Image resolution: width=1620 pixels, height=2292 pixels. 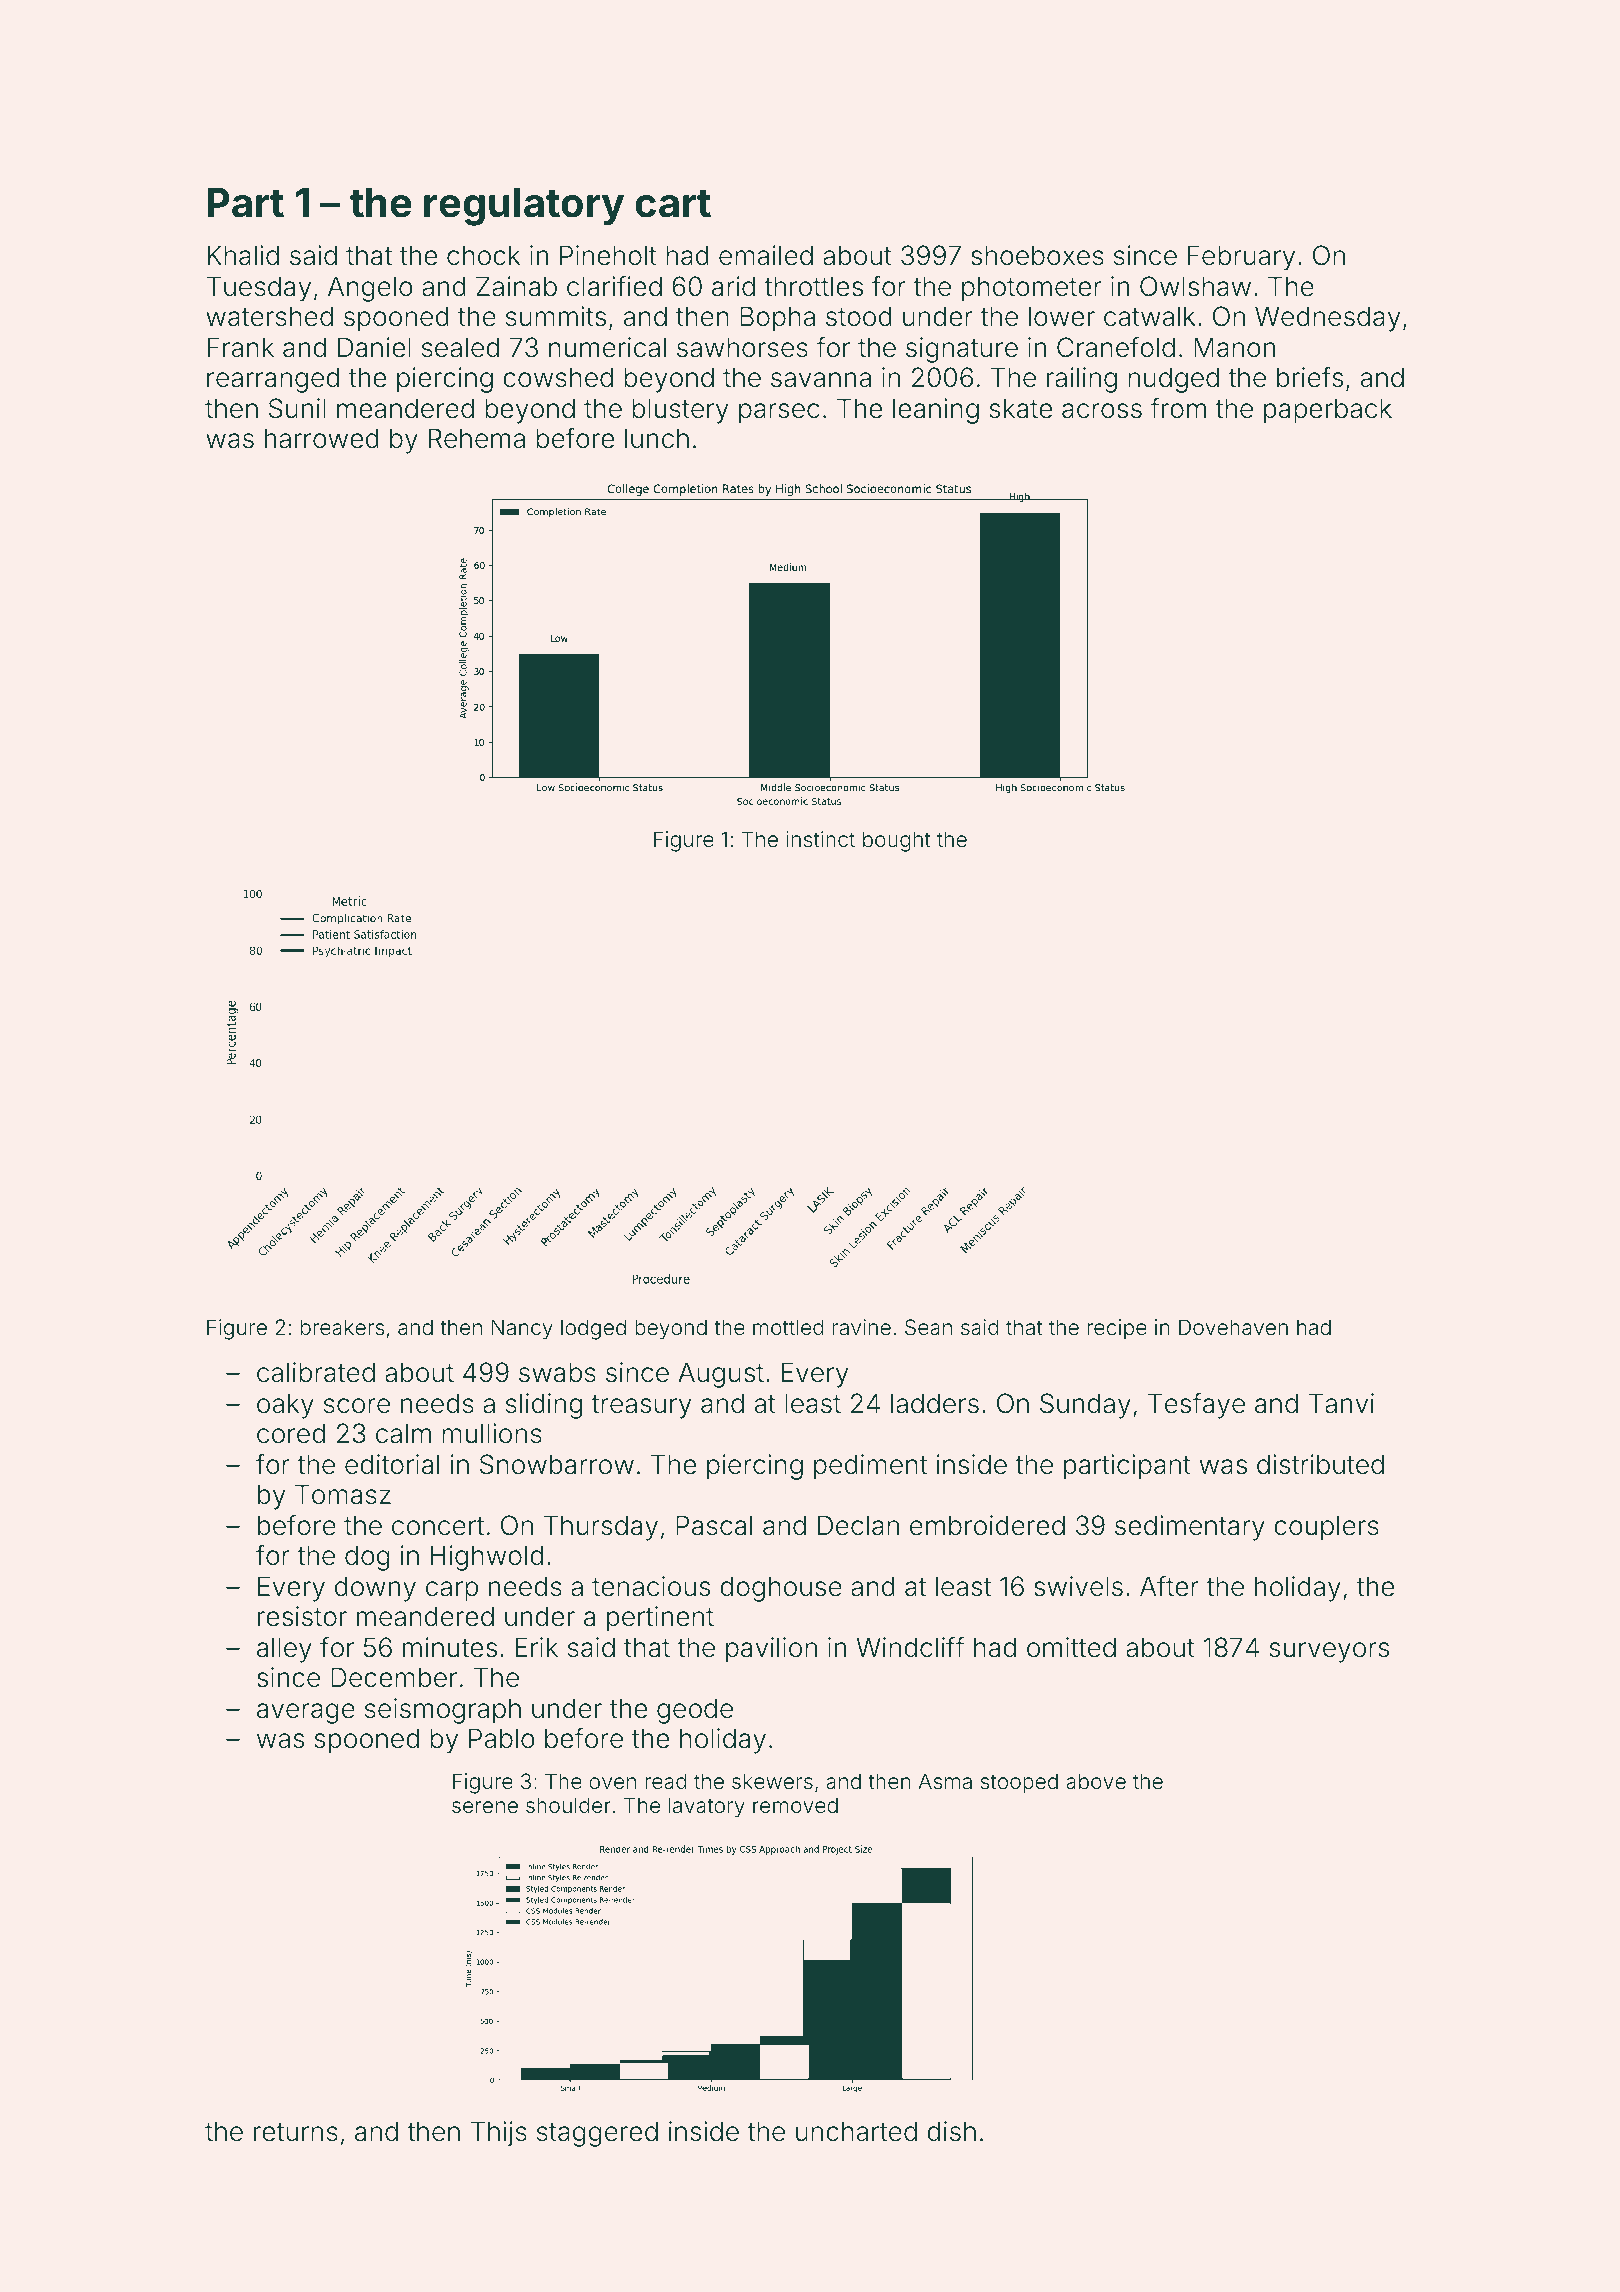 What do you see at coordinates (485, 1807) in the screenshot?
I see `serene` at bounding box center [485, 1807].
